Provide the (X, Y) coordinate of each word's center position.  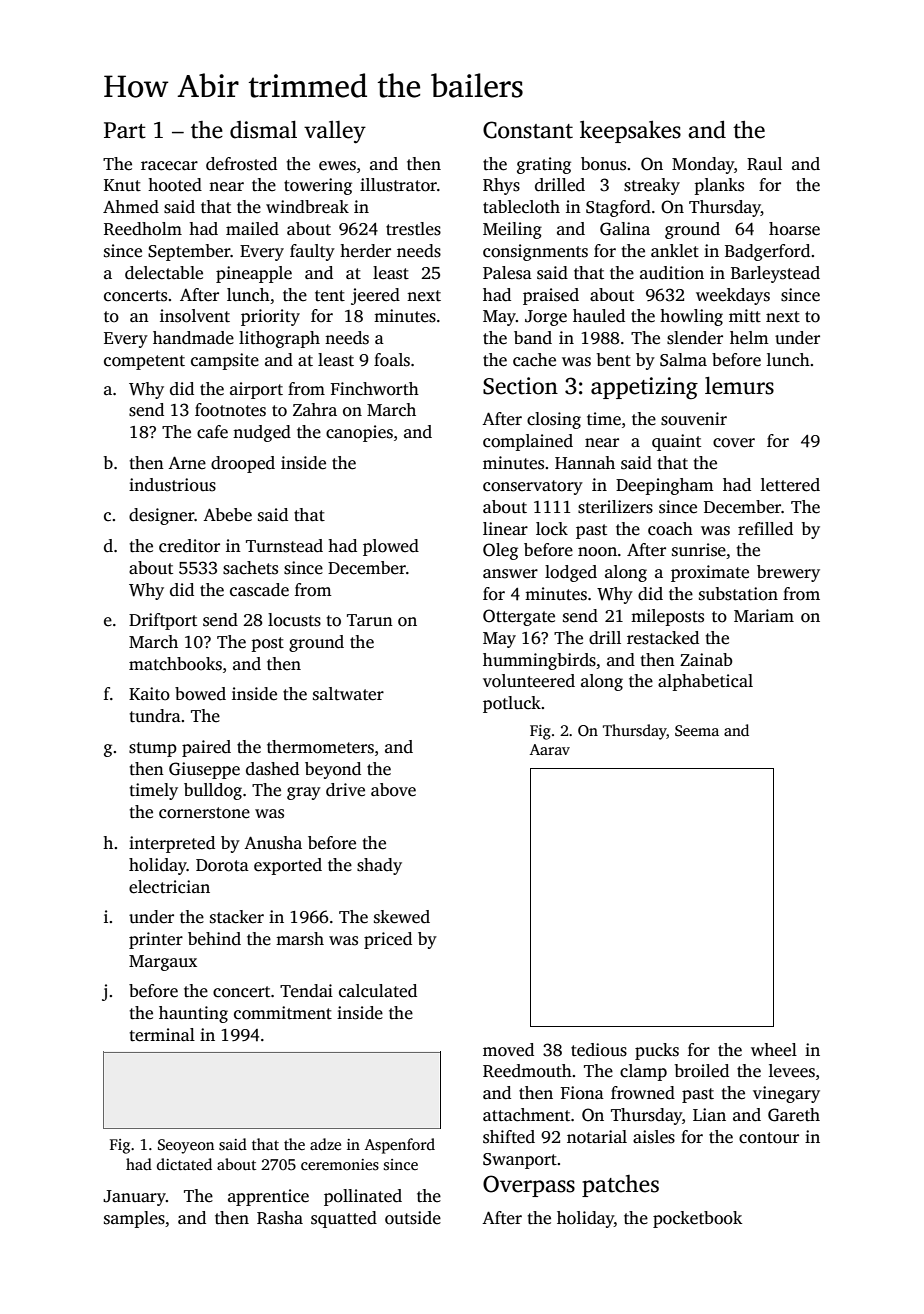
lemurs (739, 386)
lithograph (279, 339)
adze (325, 1144)
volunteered (529, 681)
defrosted (241, 164)
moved (508, 1050)
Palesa (507, 273)
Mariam (764, 615)
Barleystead (775, 274)
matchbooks (175, 664)
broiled (702, 1071)
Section (520, 386)
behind (214, 939)
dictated (184, 1164)
